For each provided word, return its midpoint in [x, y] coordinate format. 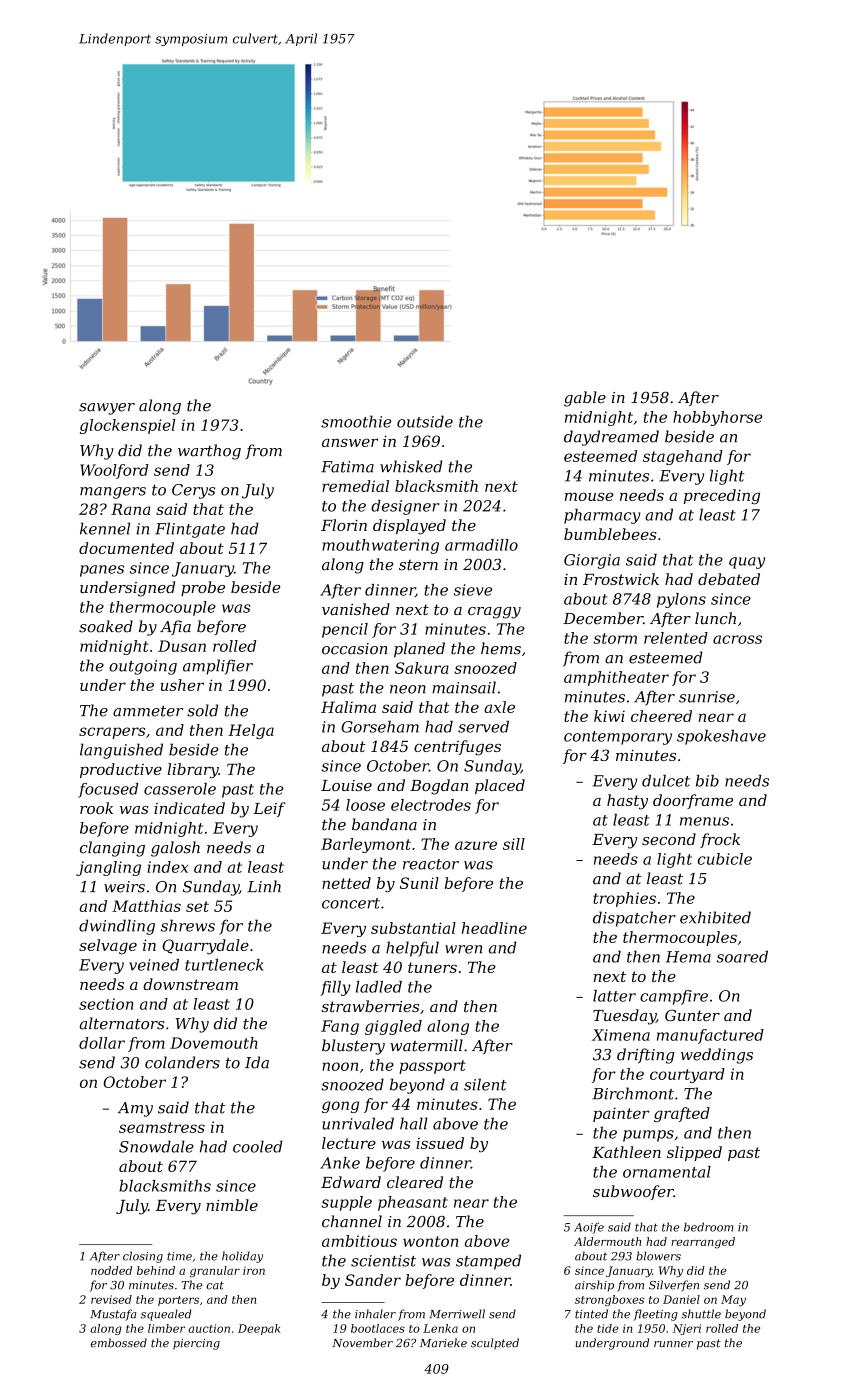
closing [143, 1257]
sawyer [107, 409]
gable [585, 399]
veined [154, 965]
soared [742, 957]
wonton [430, 1241]
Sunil [419, 883]
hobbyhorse [717, 418]
